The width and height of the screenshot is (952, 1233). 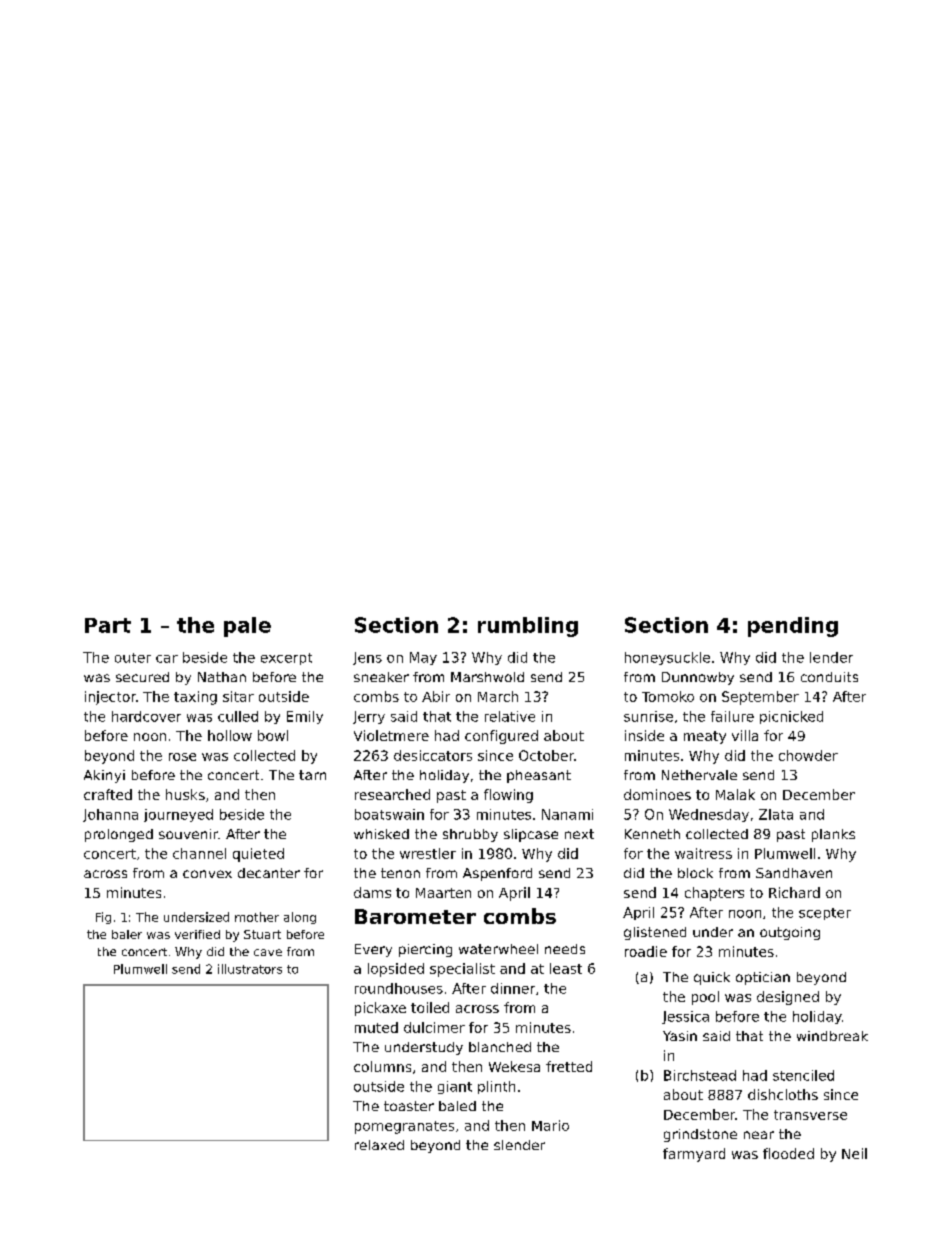 I want to click on rumbling, so click(x=528, y=627).
